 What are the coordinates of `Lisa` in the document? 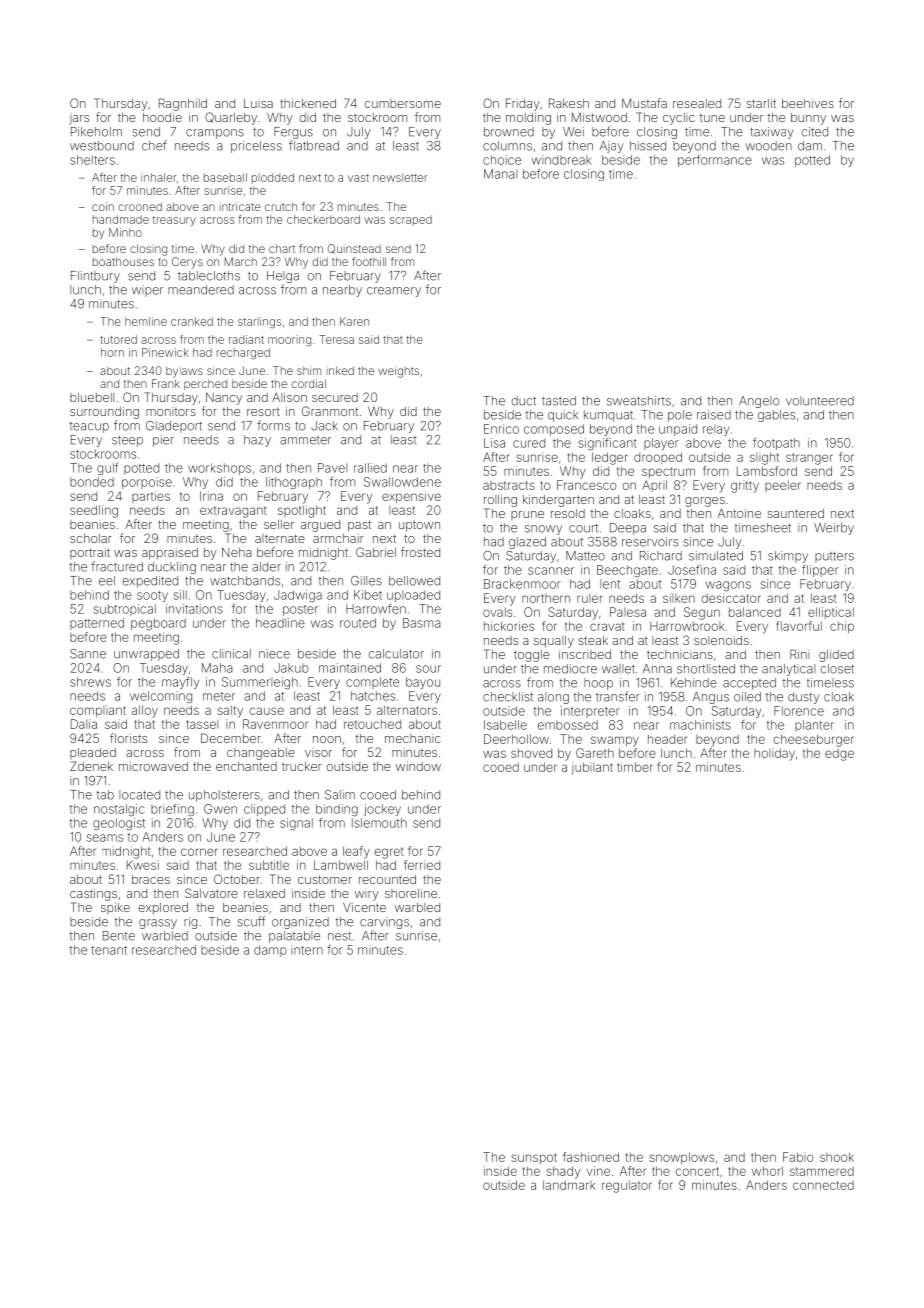 It's located at (494, 443).
